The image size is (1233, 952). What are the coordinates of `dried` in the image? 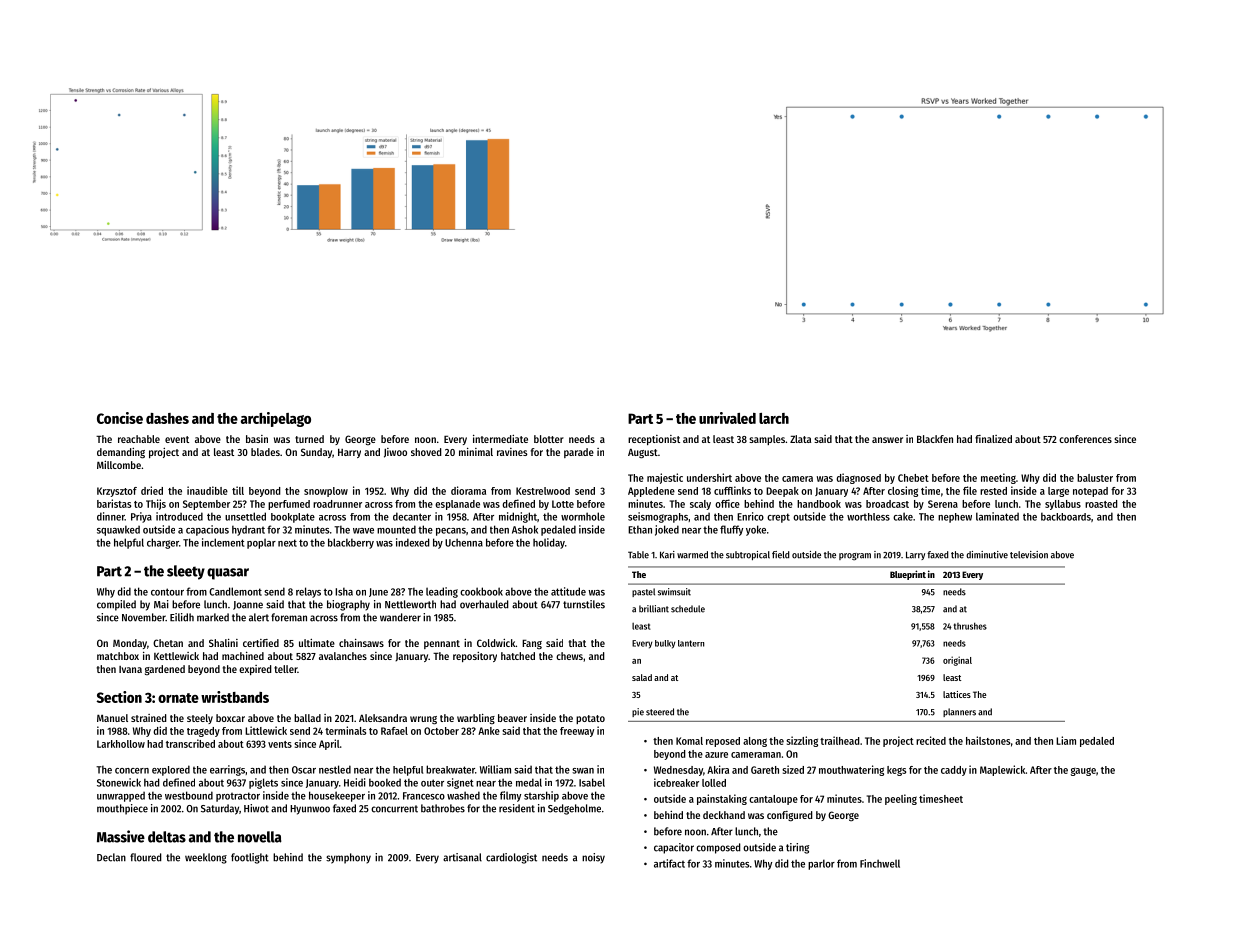 It's located at (152, 490).
